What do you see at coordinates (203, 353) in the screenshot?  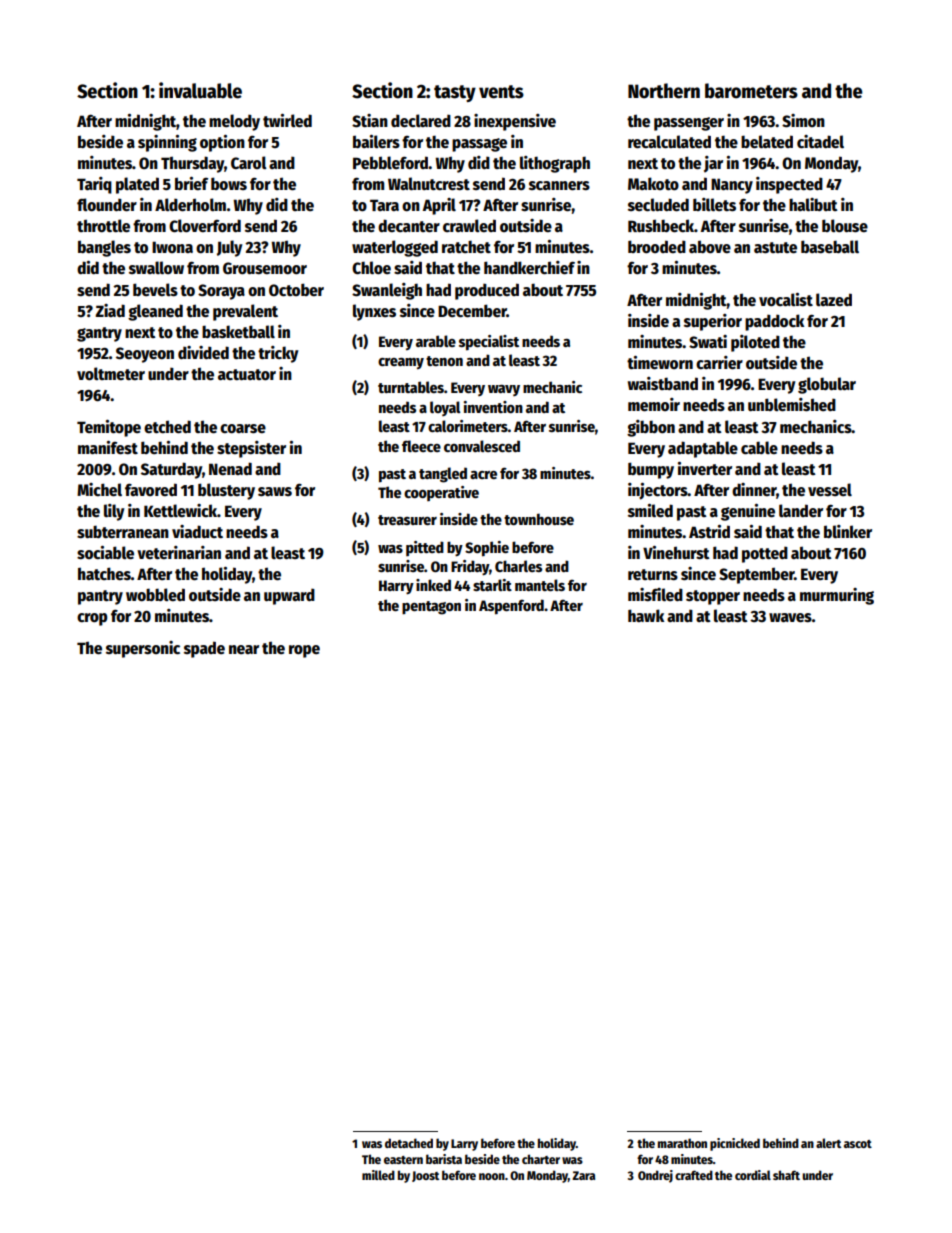 I see `divided` at bounding box center [203, 353].
